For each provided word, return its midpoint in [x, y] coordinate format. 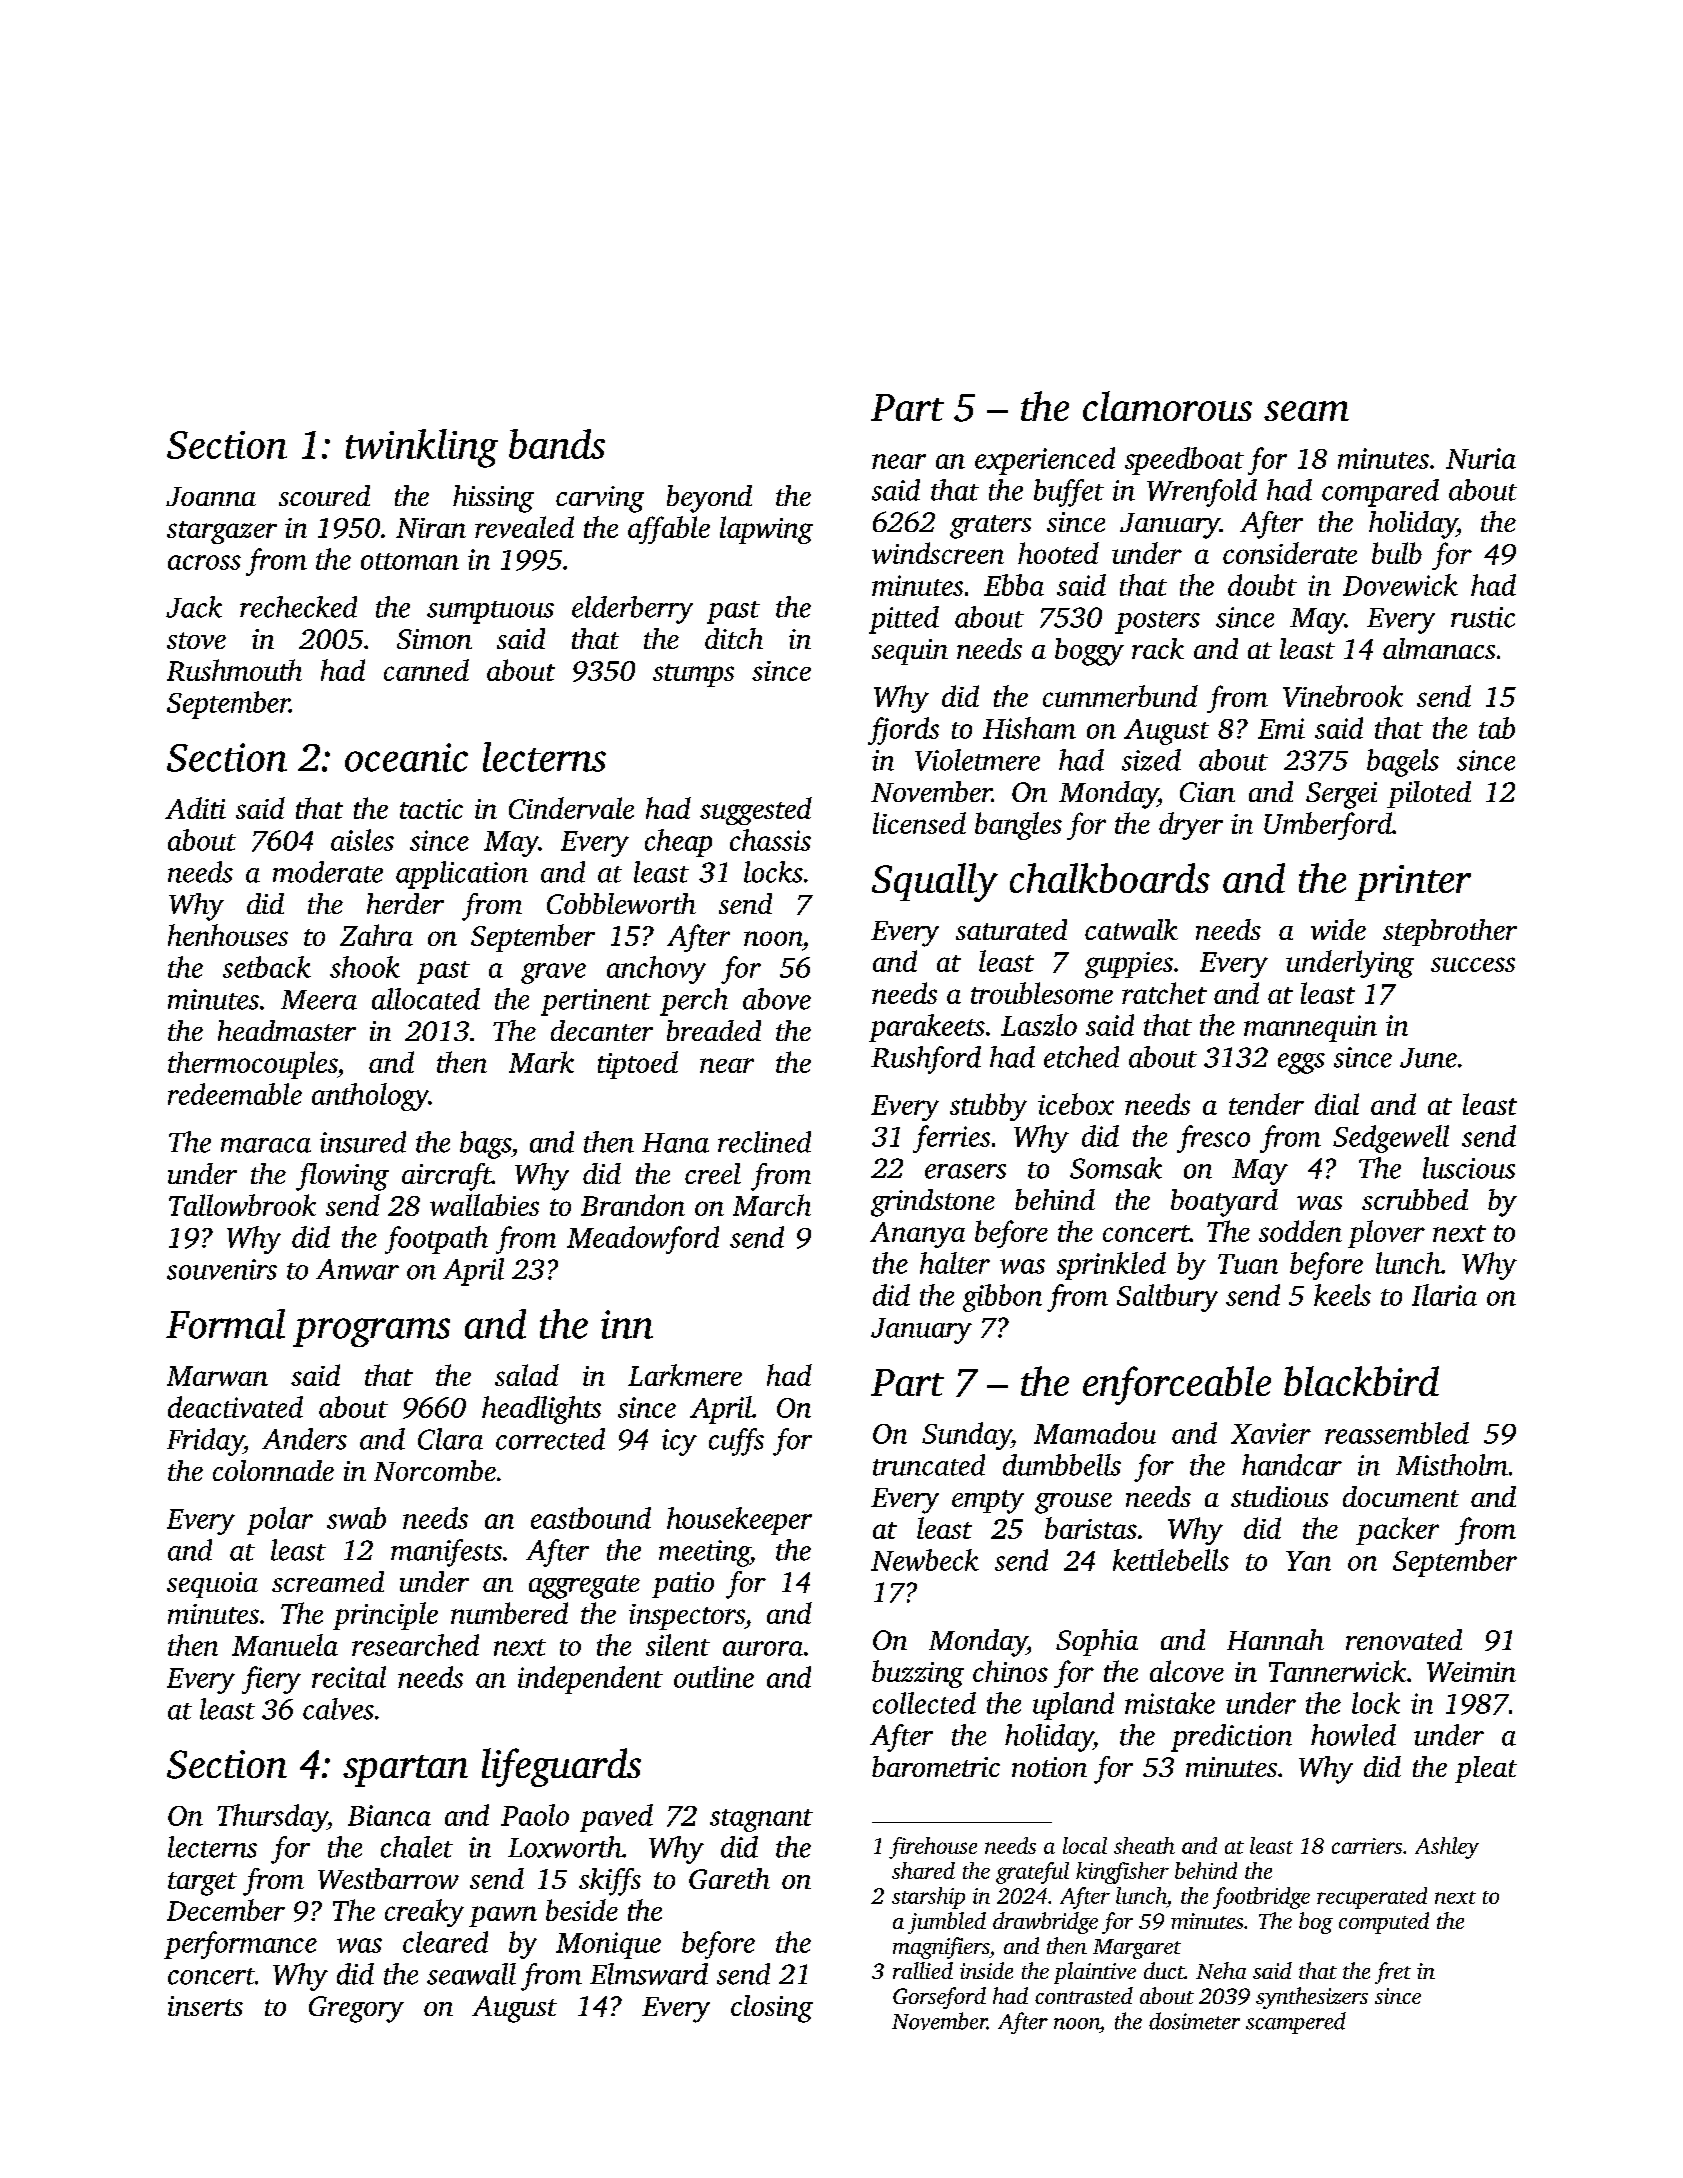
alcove [1187, 1671]
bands [557, 444]
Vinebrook [1343, 696]
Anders [304, 1439]
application [462, 875]
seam [1306, 411]
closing [772, 2009]
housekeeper [739, 1521]
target [202, 1884]
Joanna [211, 496]
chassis [770, 840]
